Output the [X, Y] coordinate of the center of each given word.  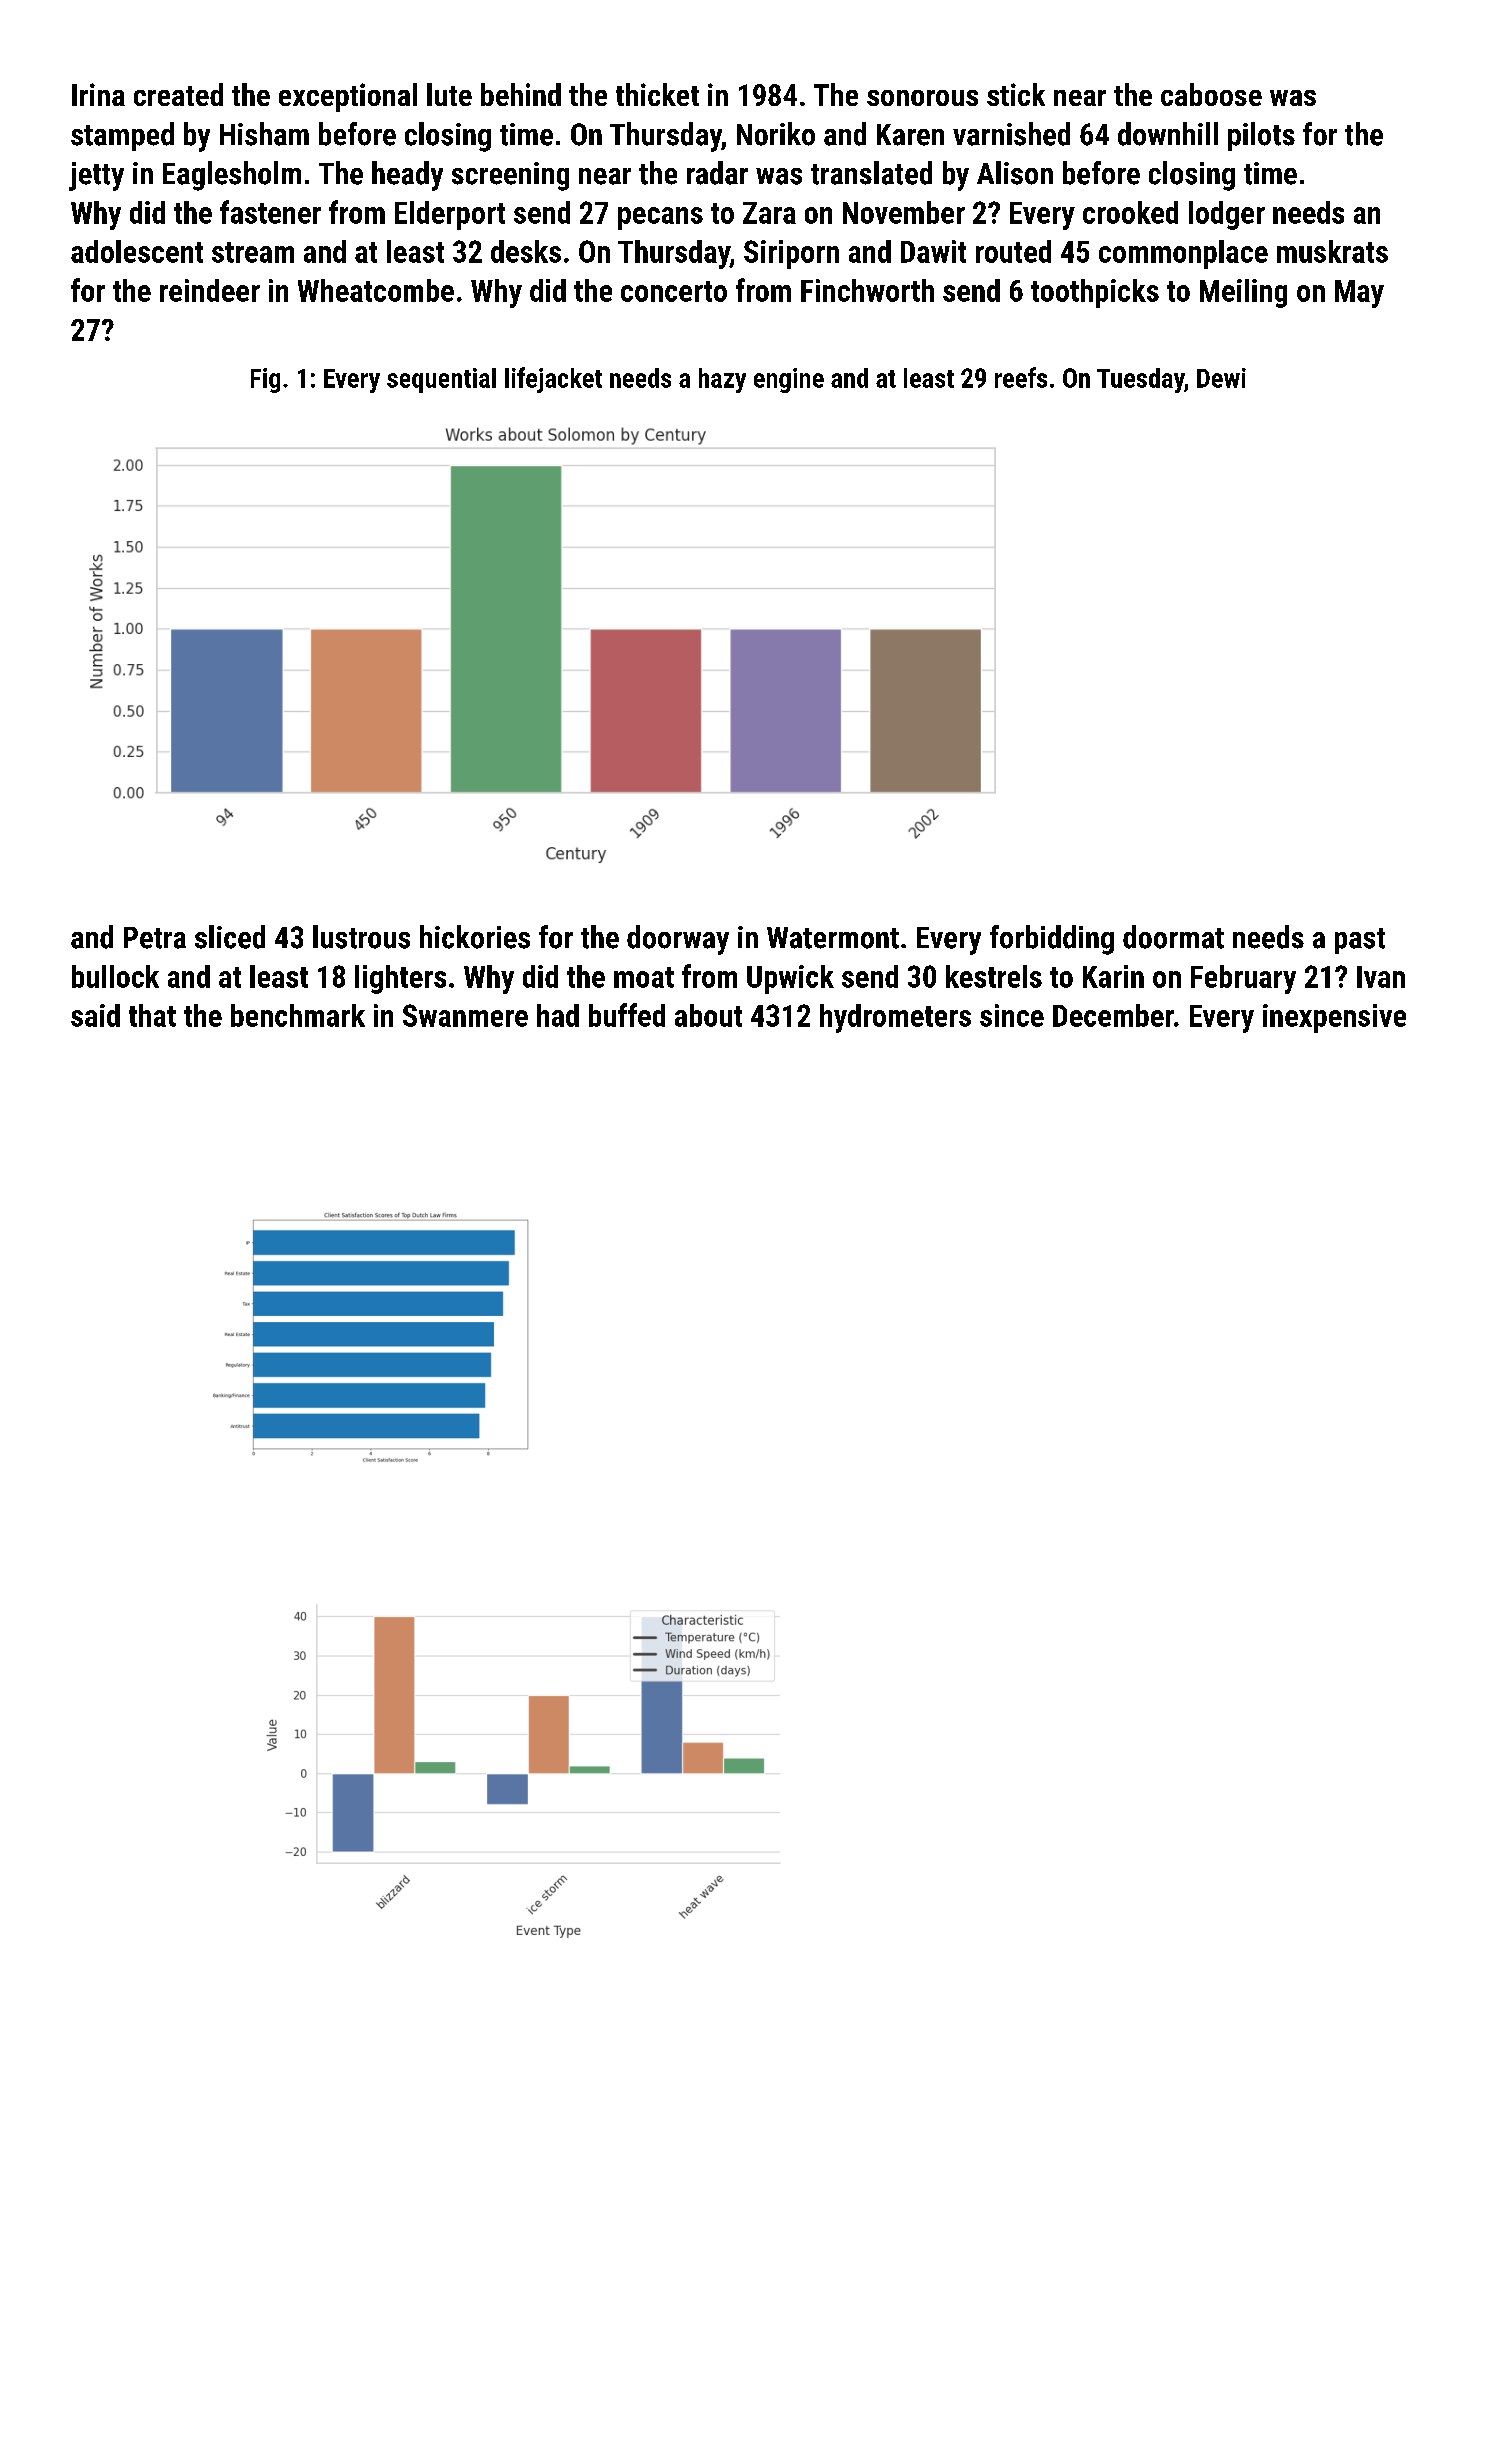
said [95, 1015]
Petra [155, 938]
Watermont [833, 938]
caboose [1211, 94]
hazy [722, 380]
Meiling [1243, 293]
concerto [674, 291]
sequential [441, 380]
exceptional [348, 97]
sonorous [922, 98]
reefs [1021, 377]
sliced [230, 937]
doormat [1173, 937]
